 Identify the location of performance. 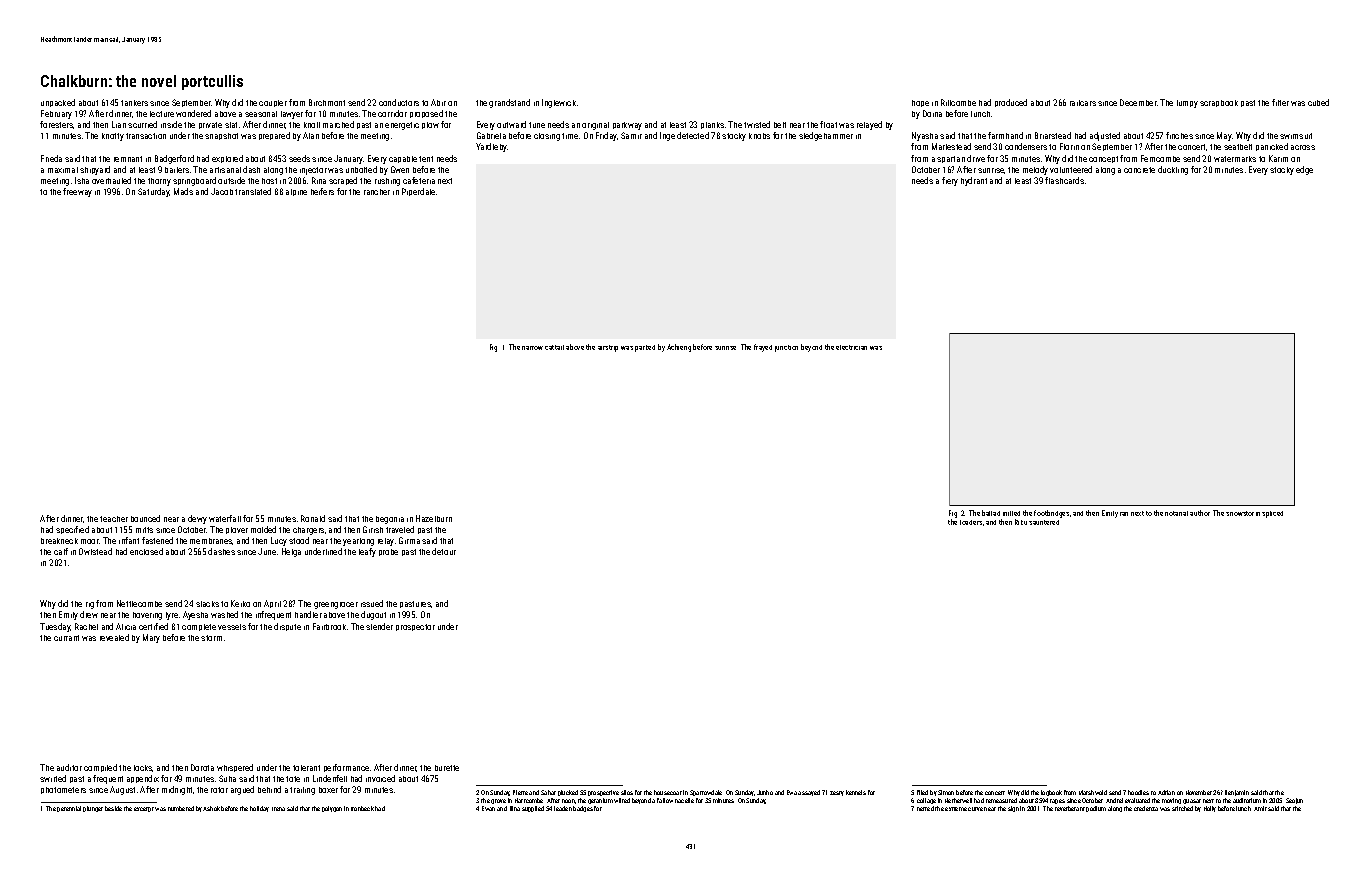
(346, 768).
